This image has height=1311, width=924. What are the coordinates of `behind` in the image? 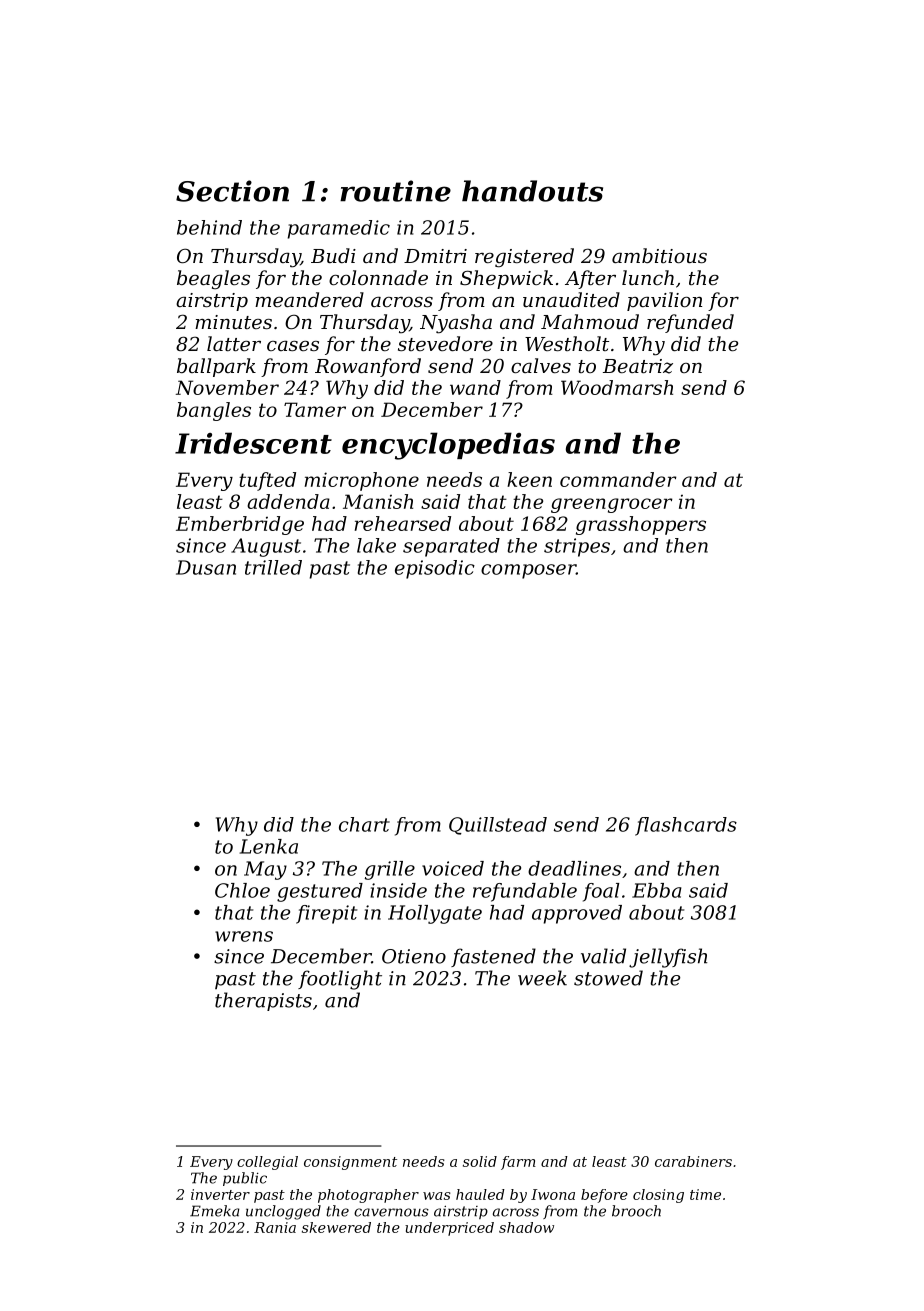 It's located at (209, 227).
